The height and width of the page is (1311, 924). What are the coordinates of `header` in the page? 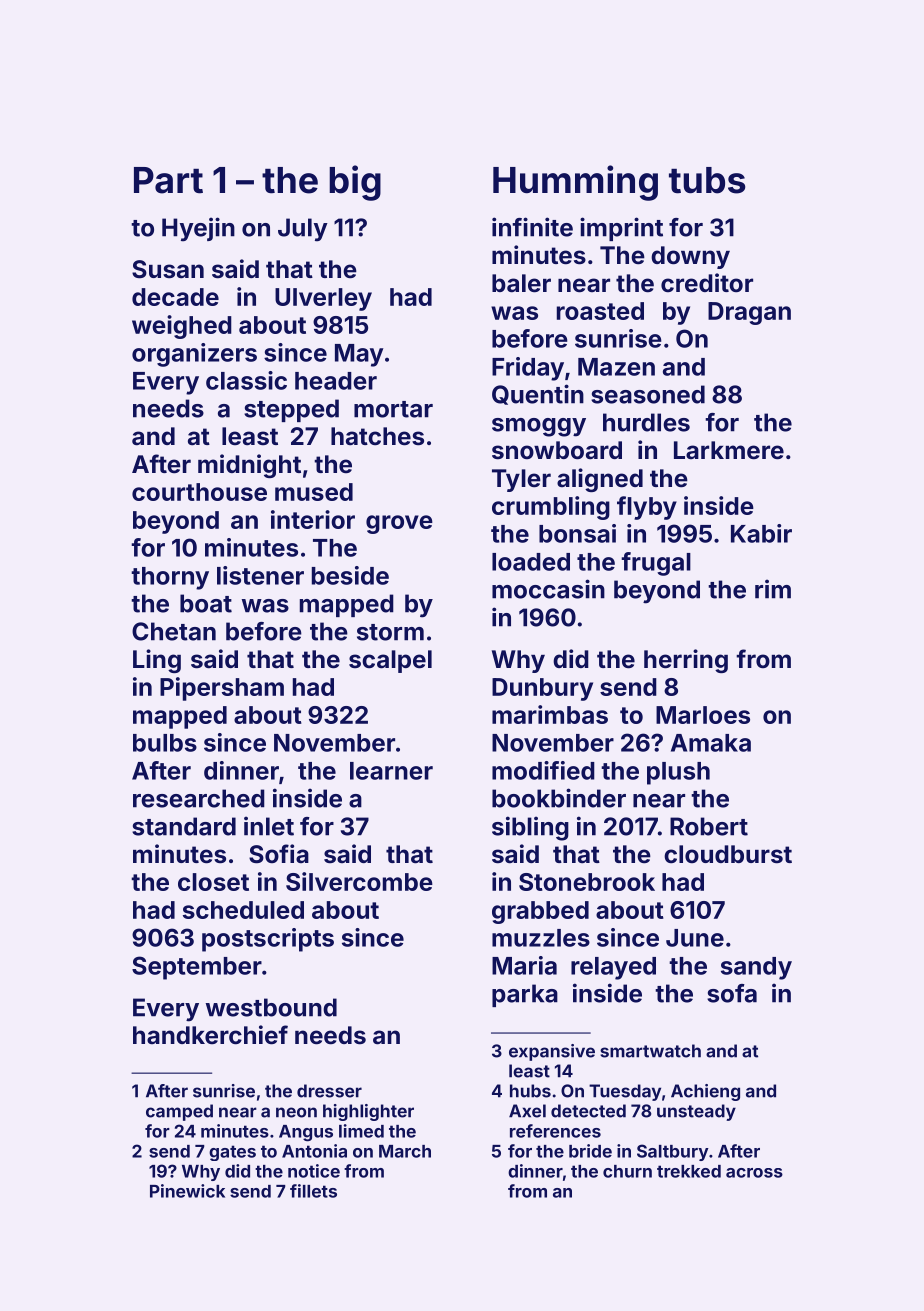 It's located at (336, 381).
